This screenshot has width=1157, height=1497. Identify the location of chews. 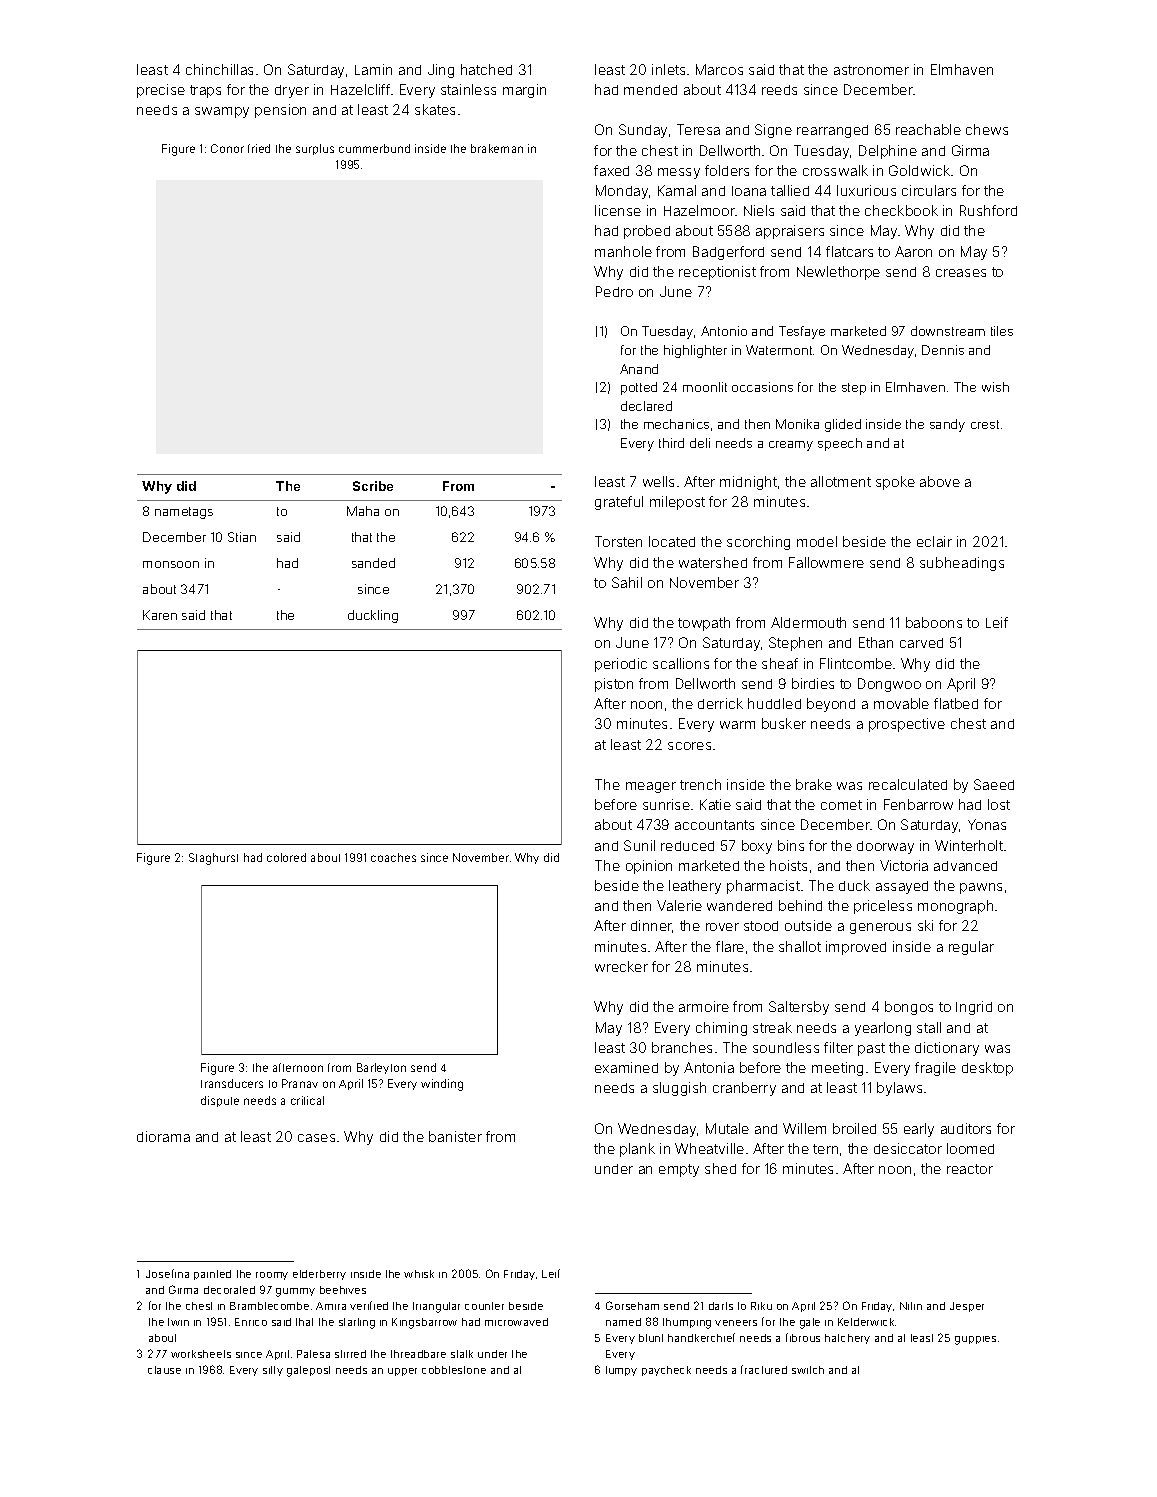
(987, 129).
